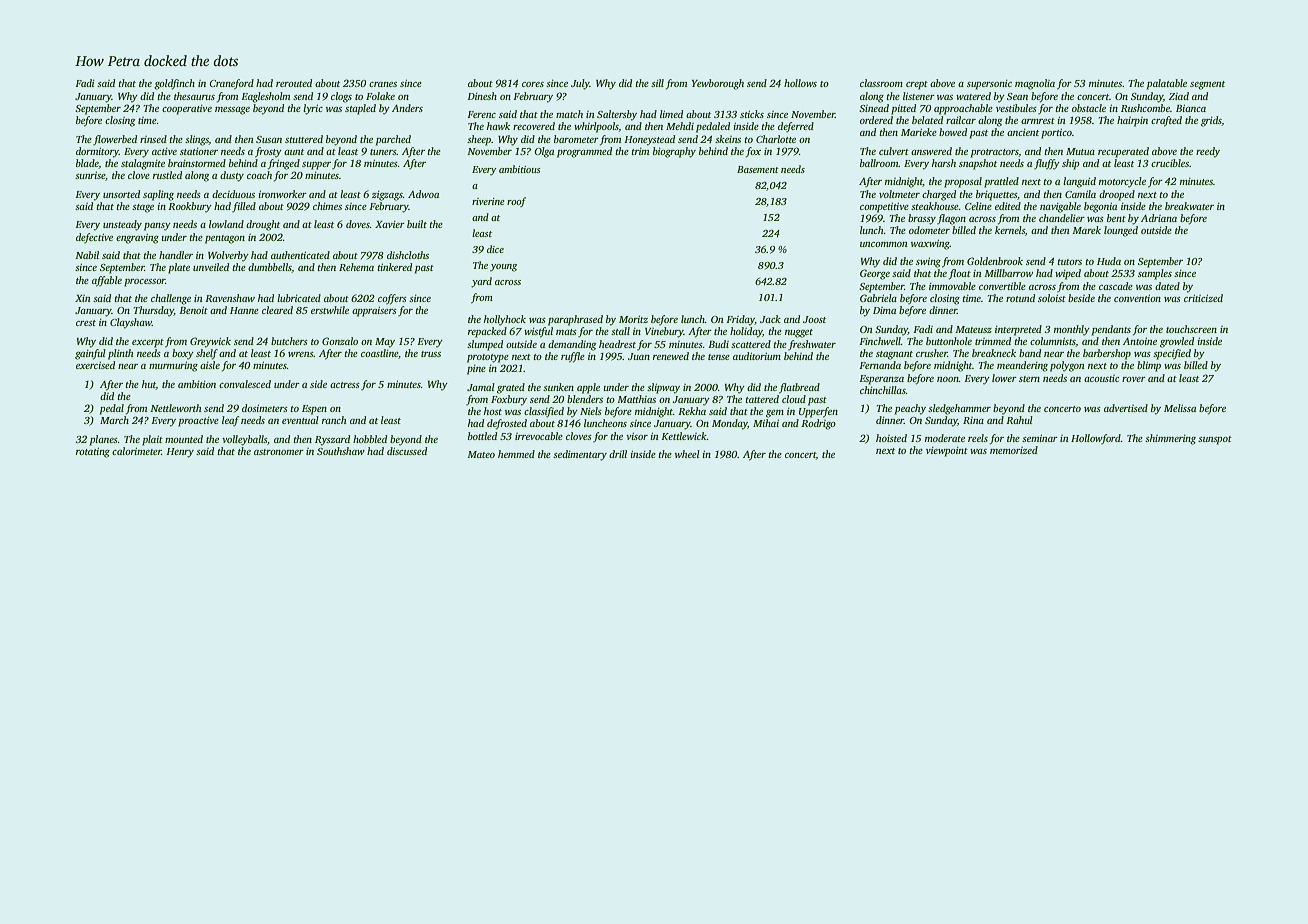  I want to click on rotating, so click(93, 452).
